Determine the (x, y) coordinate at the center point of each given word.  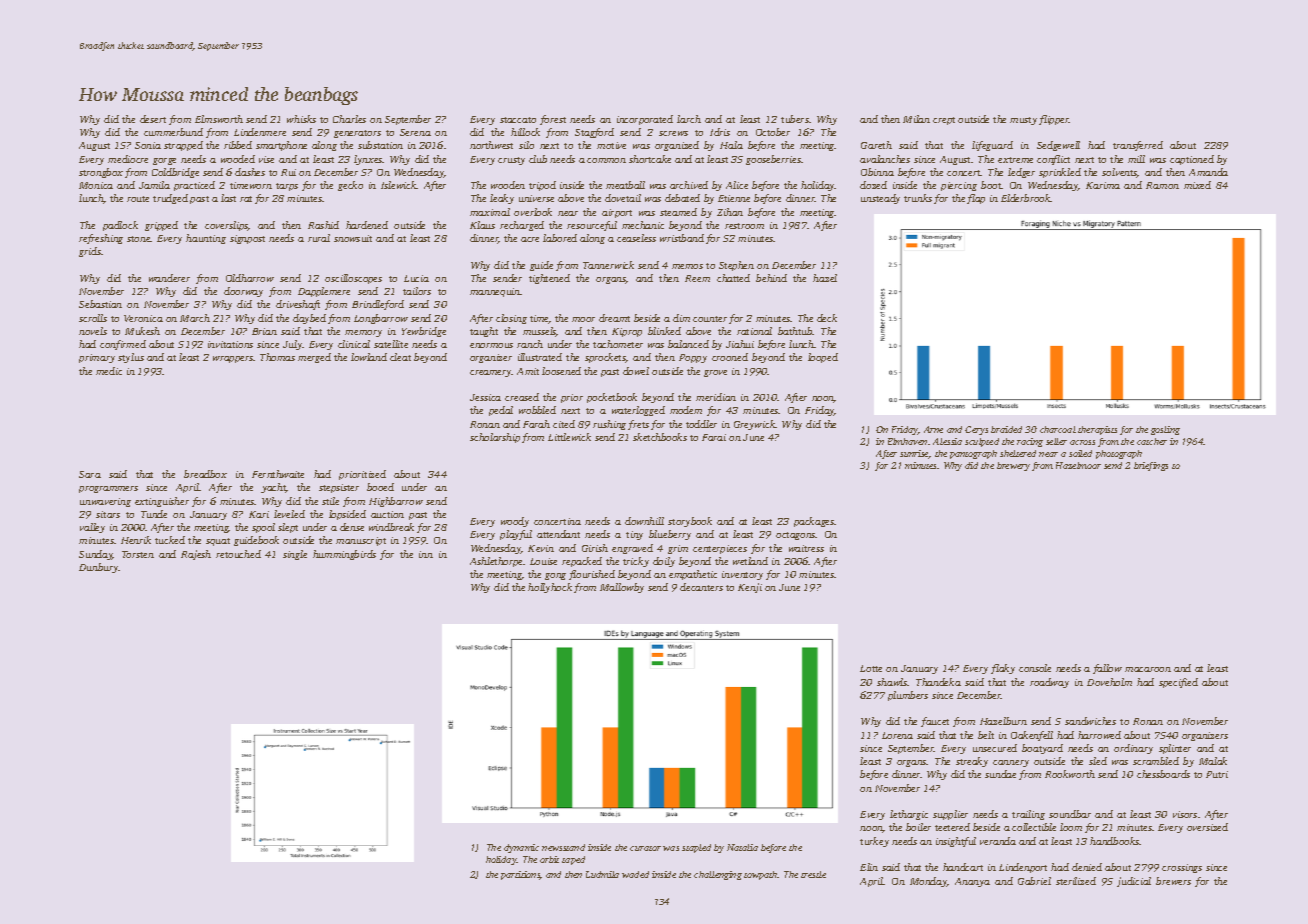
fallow (1107, 669)
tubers (795, 119)
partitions (520, 875)
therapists (1097, 430)
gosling (1165, 430)
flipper (1054, 120)
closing (511, 319)
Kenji (750, 588)
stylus (131, 358)
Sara (90, 474)
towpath (761, 875)
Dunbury (99, 568)
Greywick (755, 425)
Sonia (148, 145)
